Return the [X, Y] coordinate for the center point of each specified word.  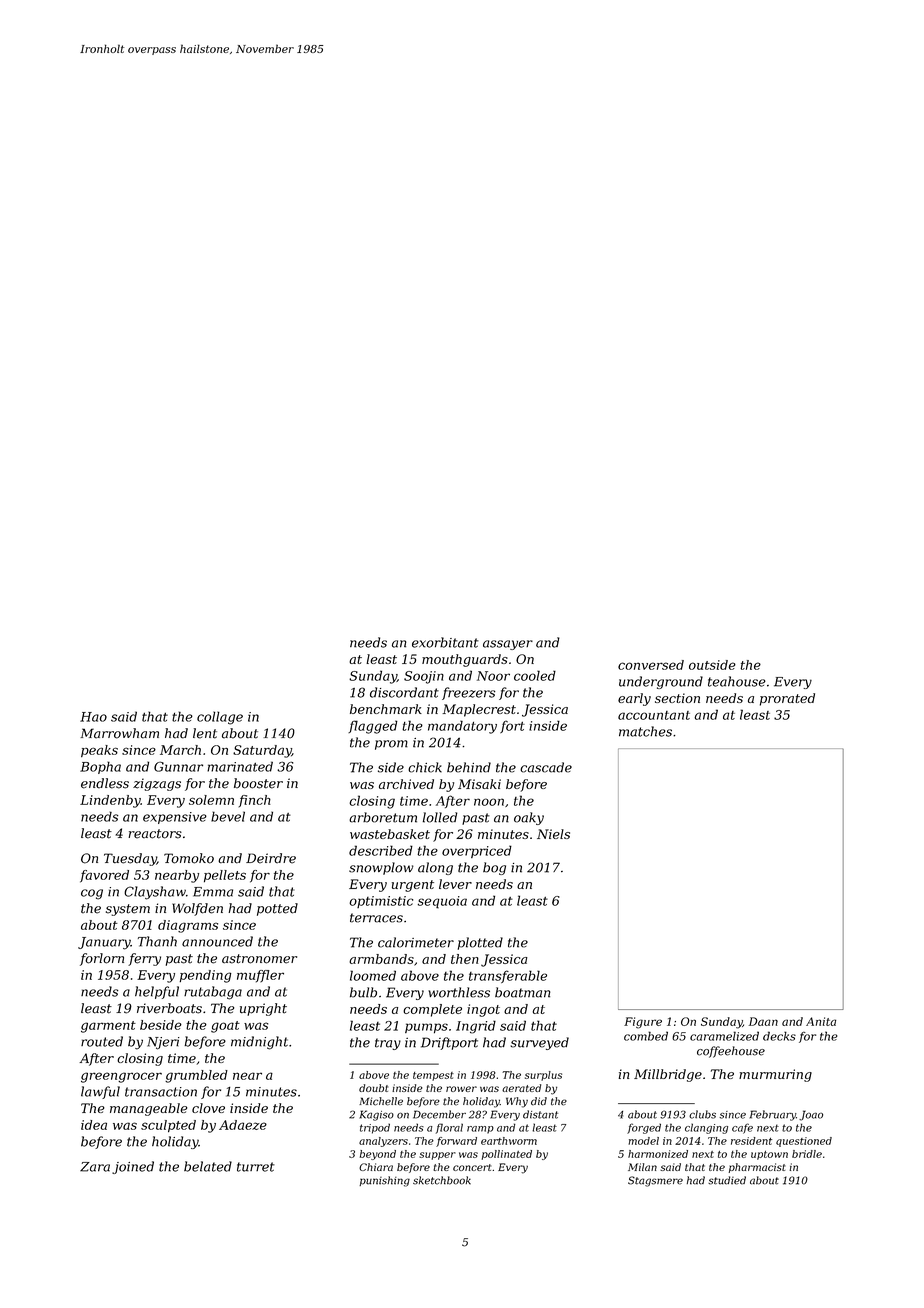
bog [494, 868]
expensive [175, 818]
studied [727, 1180]
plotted [480, 943]
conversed [651, 665]
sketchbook [442, 1180]
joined [133, 1167]
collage [220, 718]
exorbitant [445, 642]
